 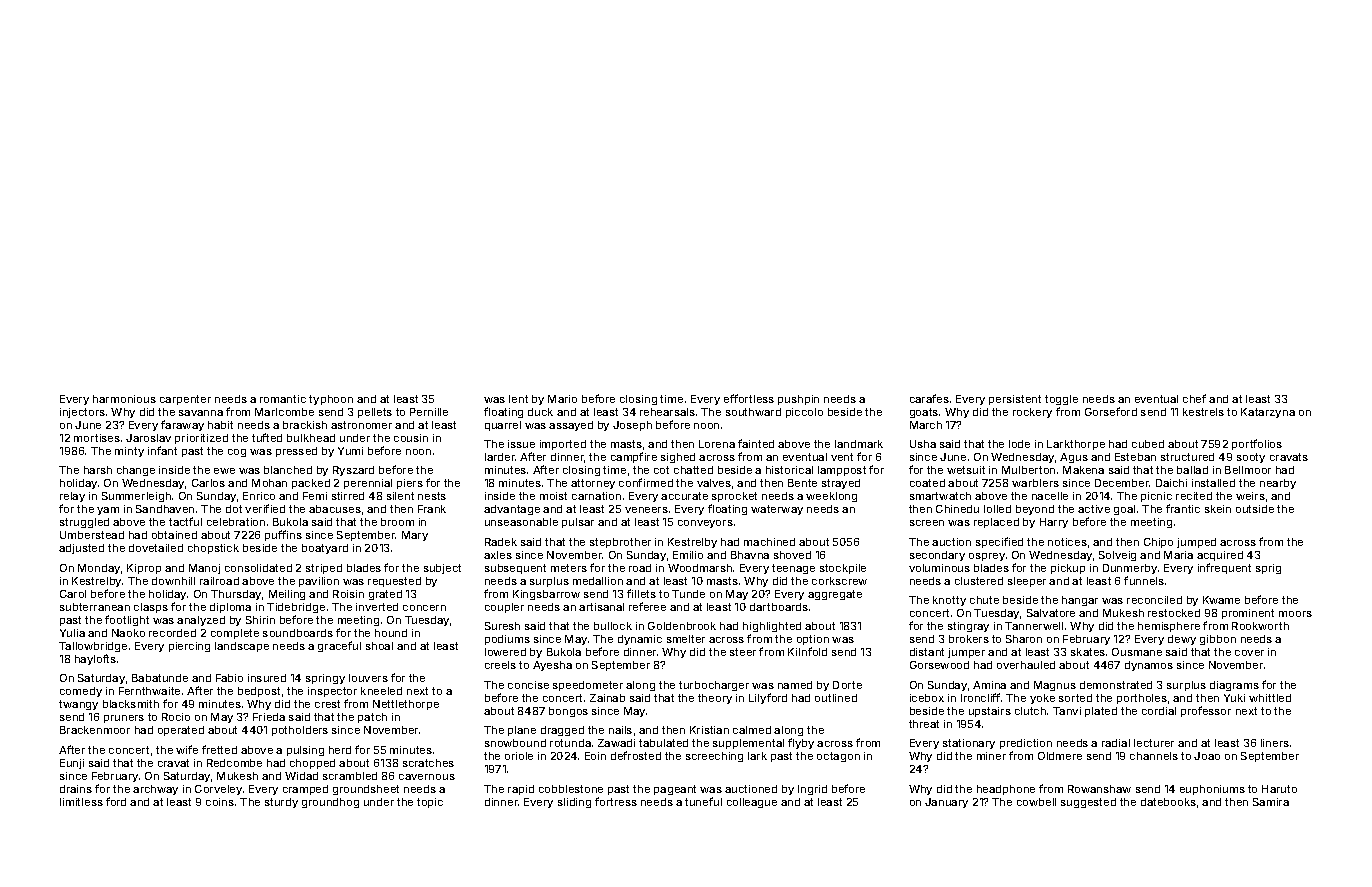 I want to click on Joao, so click(x=1207, y=756).
